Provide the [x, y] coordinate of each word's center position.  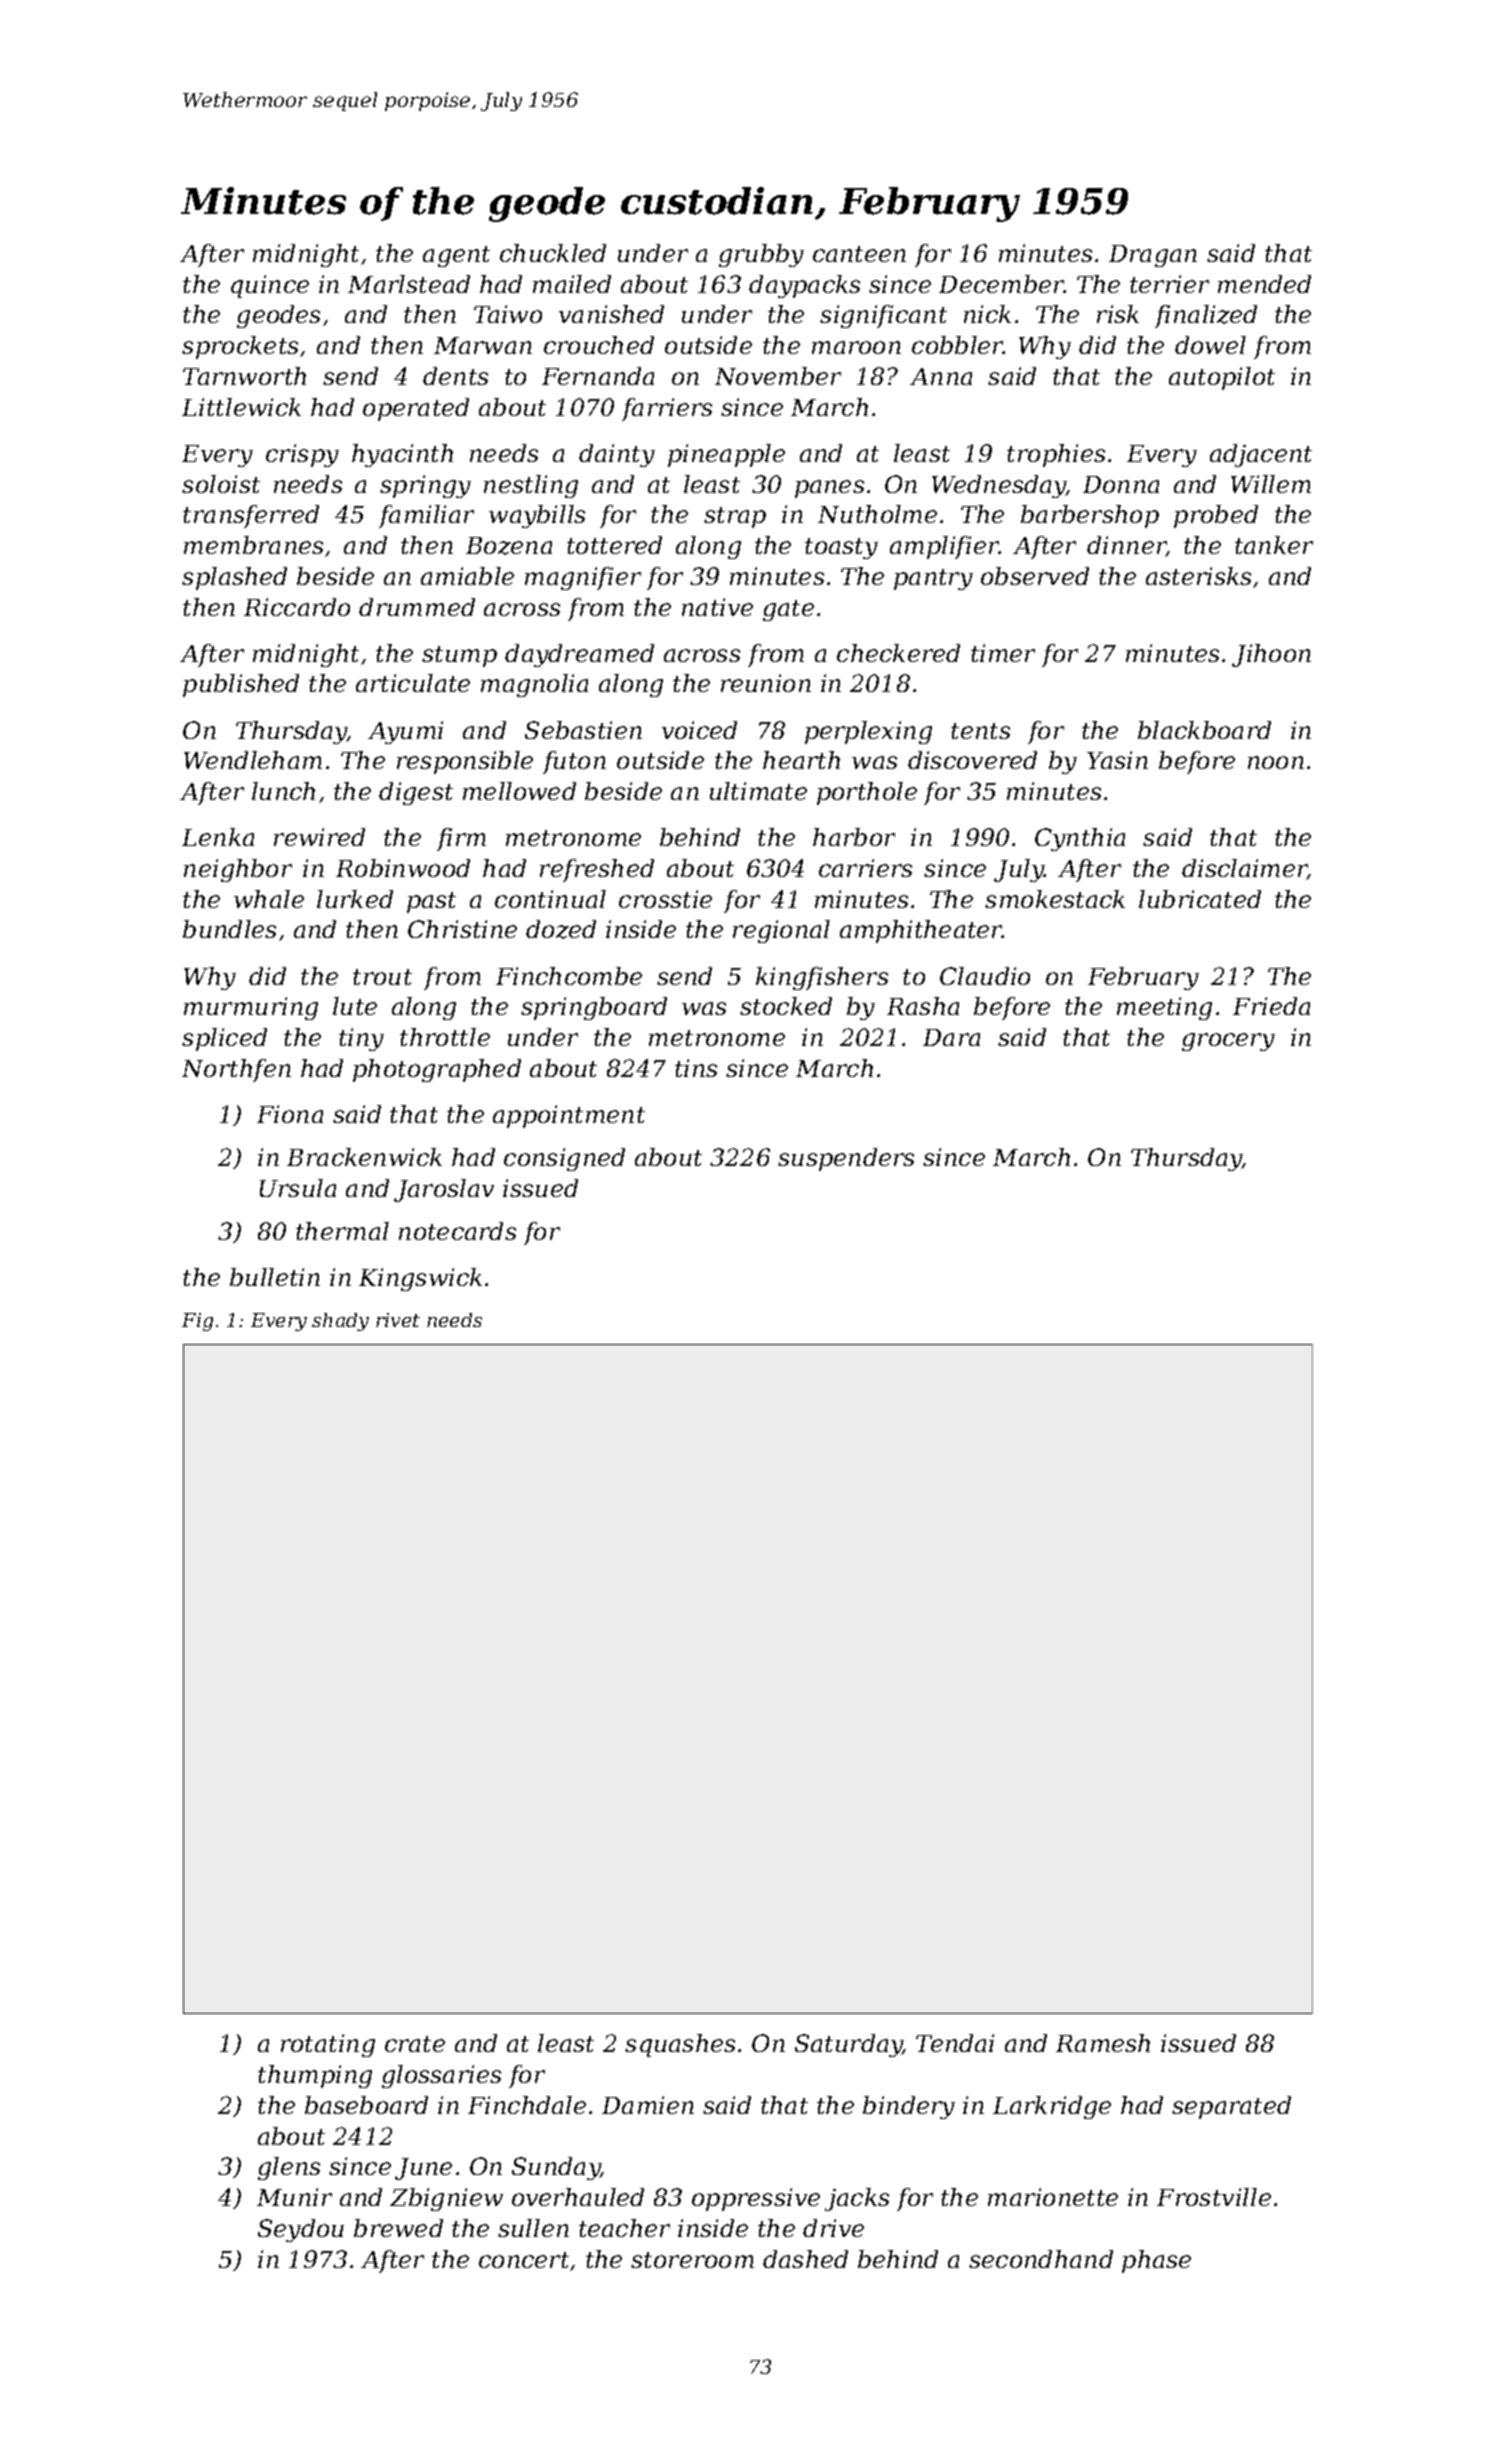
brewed [398, 2228]
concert [524, 2260]
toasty [841, 548]
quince [270, 286]
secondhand [1041, 2259]
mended [1264, 284]
